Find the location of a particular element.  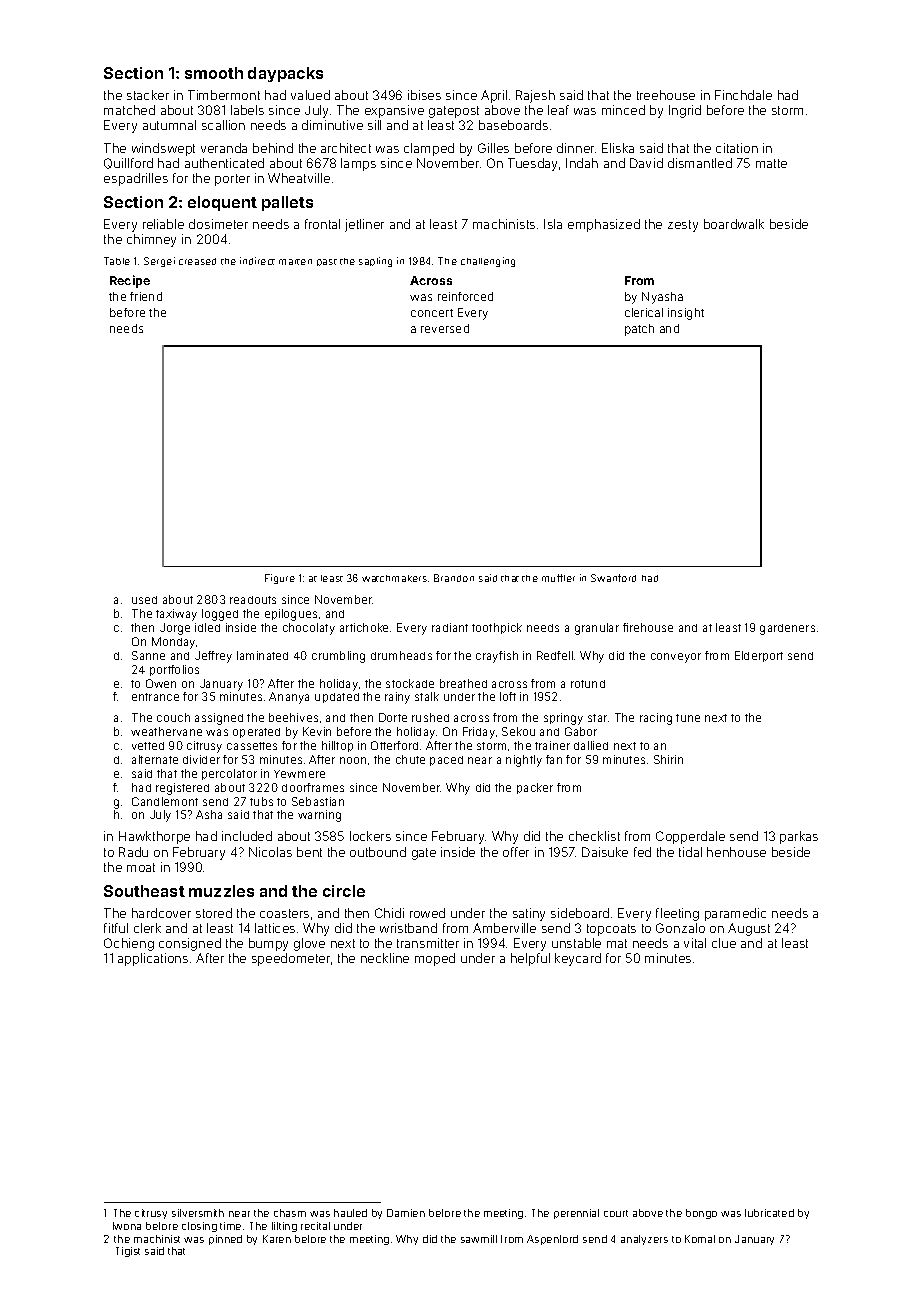

Swanford is located at coordinates (613, 578).
